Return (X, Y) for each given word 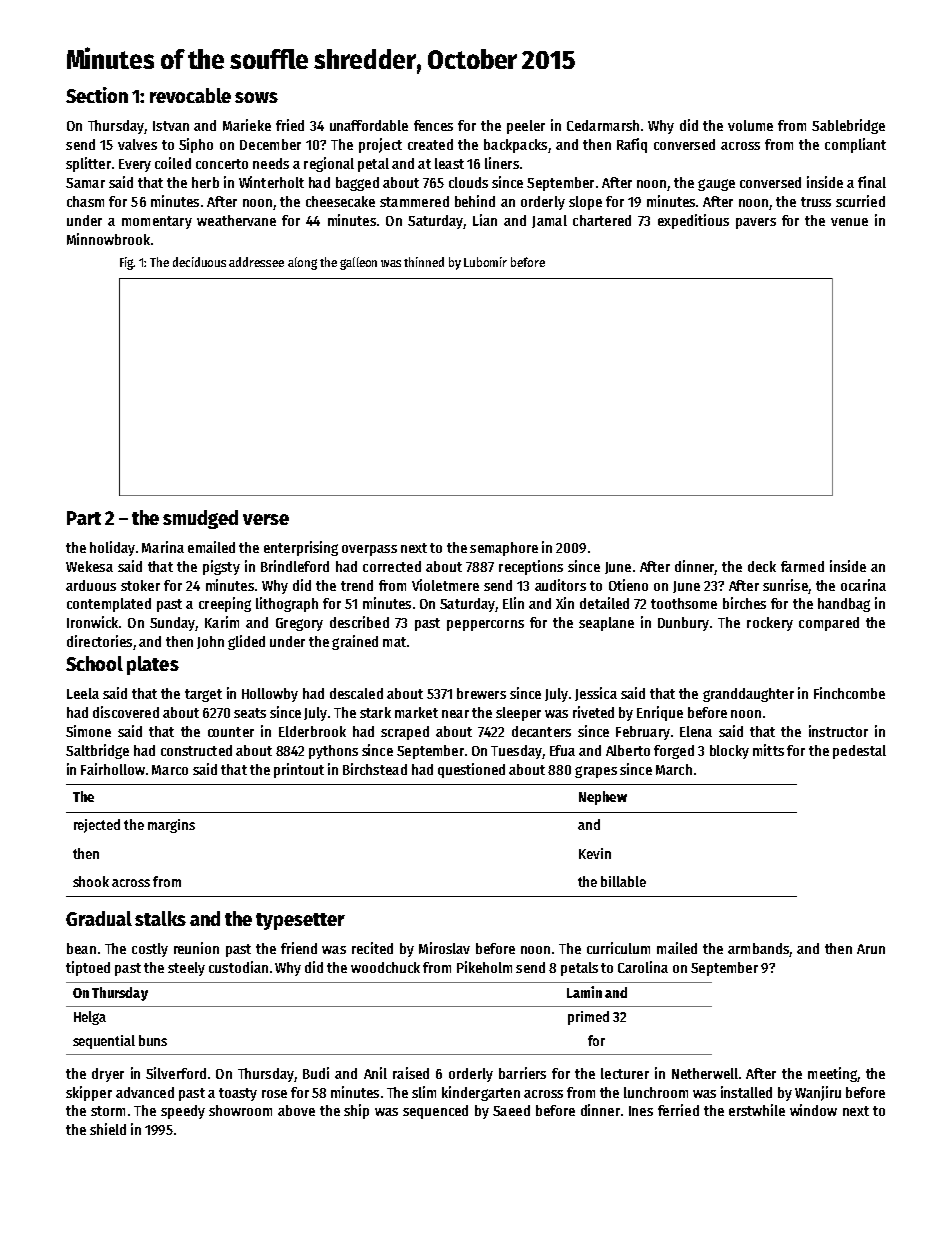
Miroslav (444, 948)
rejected (97, 826)
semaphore (504, 549)
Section (97, 95)
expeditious (693, 221)
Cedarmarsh (603, 125)
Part (84, 518)
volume (750, 125)
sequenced (435, 1112)
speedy (183, 1112)
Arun (871, 949)
